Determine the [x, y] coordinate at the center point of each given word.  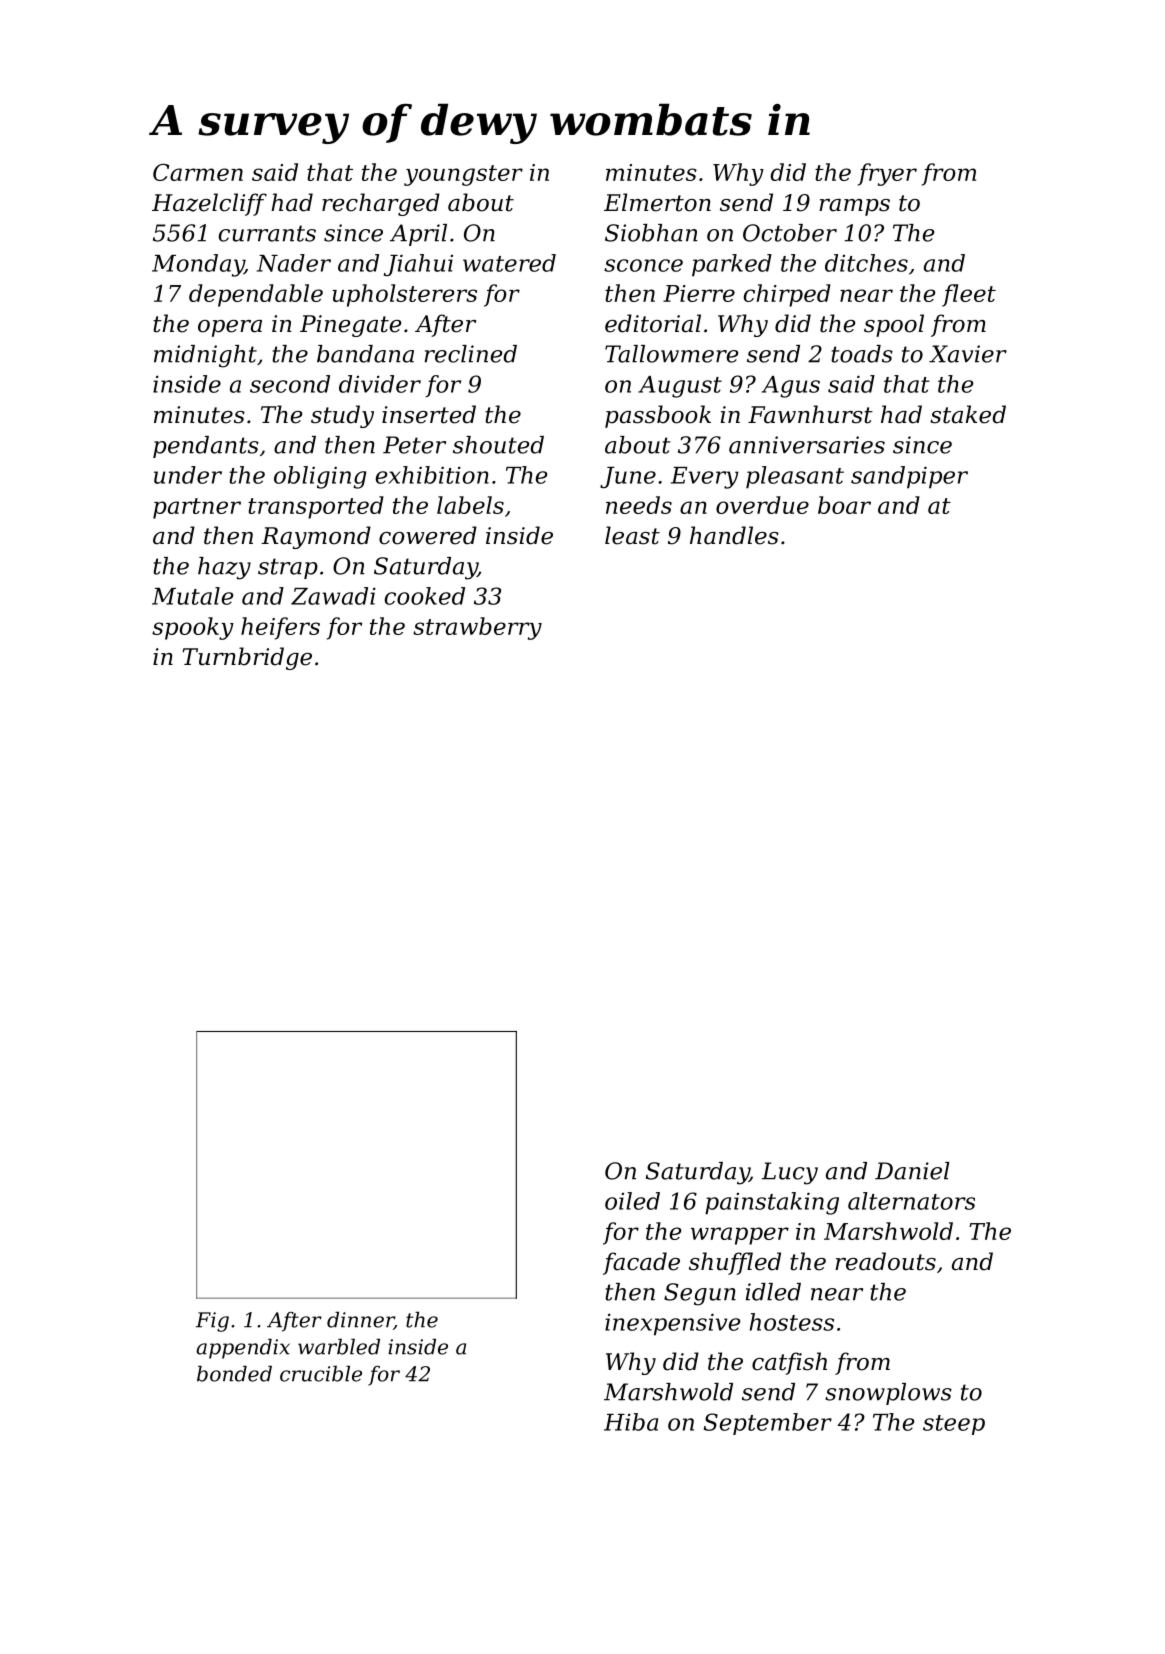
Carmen [198, 172]
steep [954, 1425]
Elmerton [657, 202]
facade [641, 1263]
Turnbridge [247, 658]
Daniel [912, 1171]
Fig [212, 1322]
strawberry [477, 628]
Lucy [790, 1173]
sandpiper [909, 477]
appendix [243, 1349]
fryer [887, 174]
